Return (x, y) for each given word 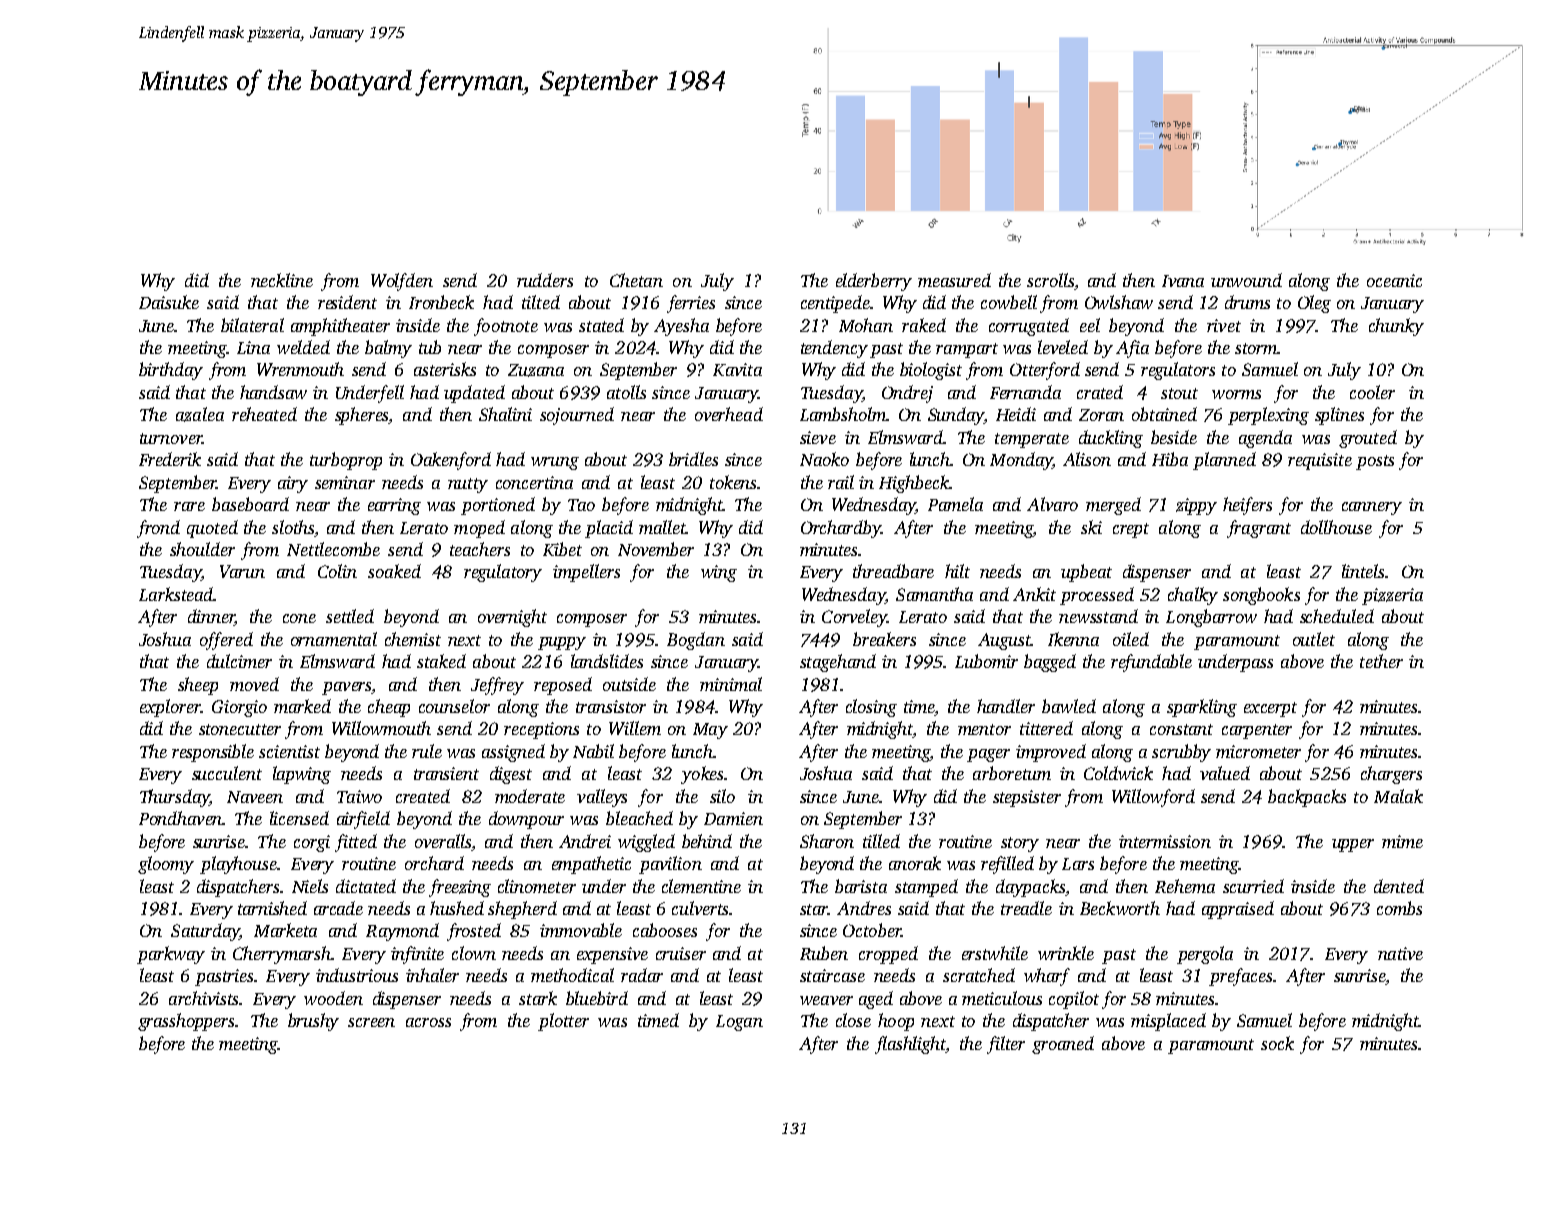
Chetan (636, 280)
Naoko (824, 459)
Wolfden (402, 282)
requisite (1320, 461)
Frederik (170, 459)
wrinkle (1066, 953)
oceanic (1394, 280)
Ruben (824, 953)
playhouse (238, 865)
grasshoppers (186, 1022)
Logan (739, 1023)
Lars (1078, 864)
